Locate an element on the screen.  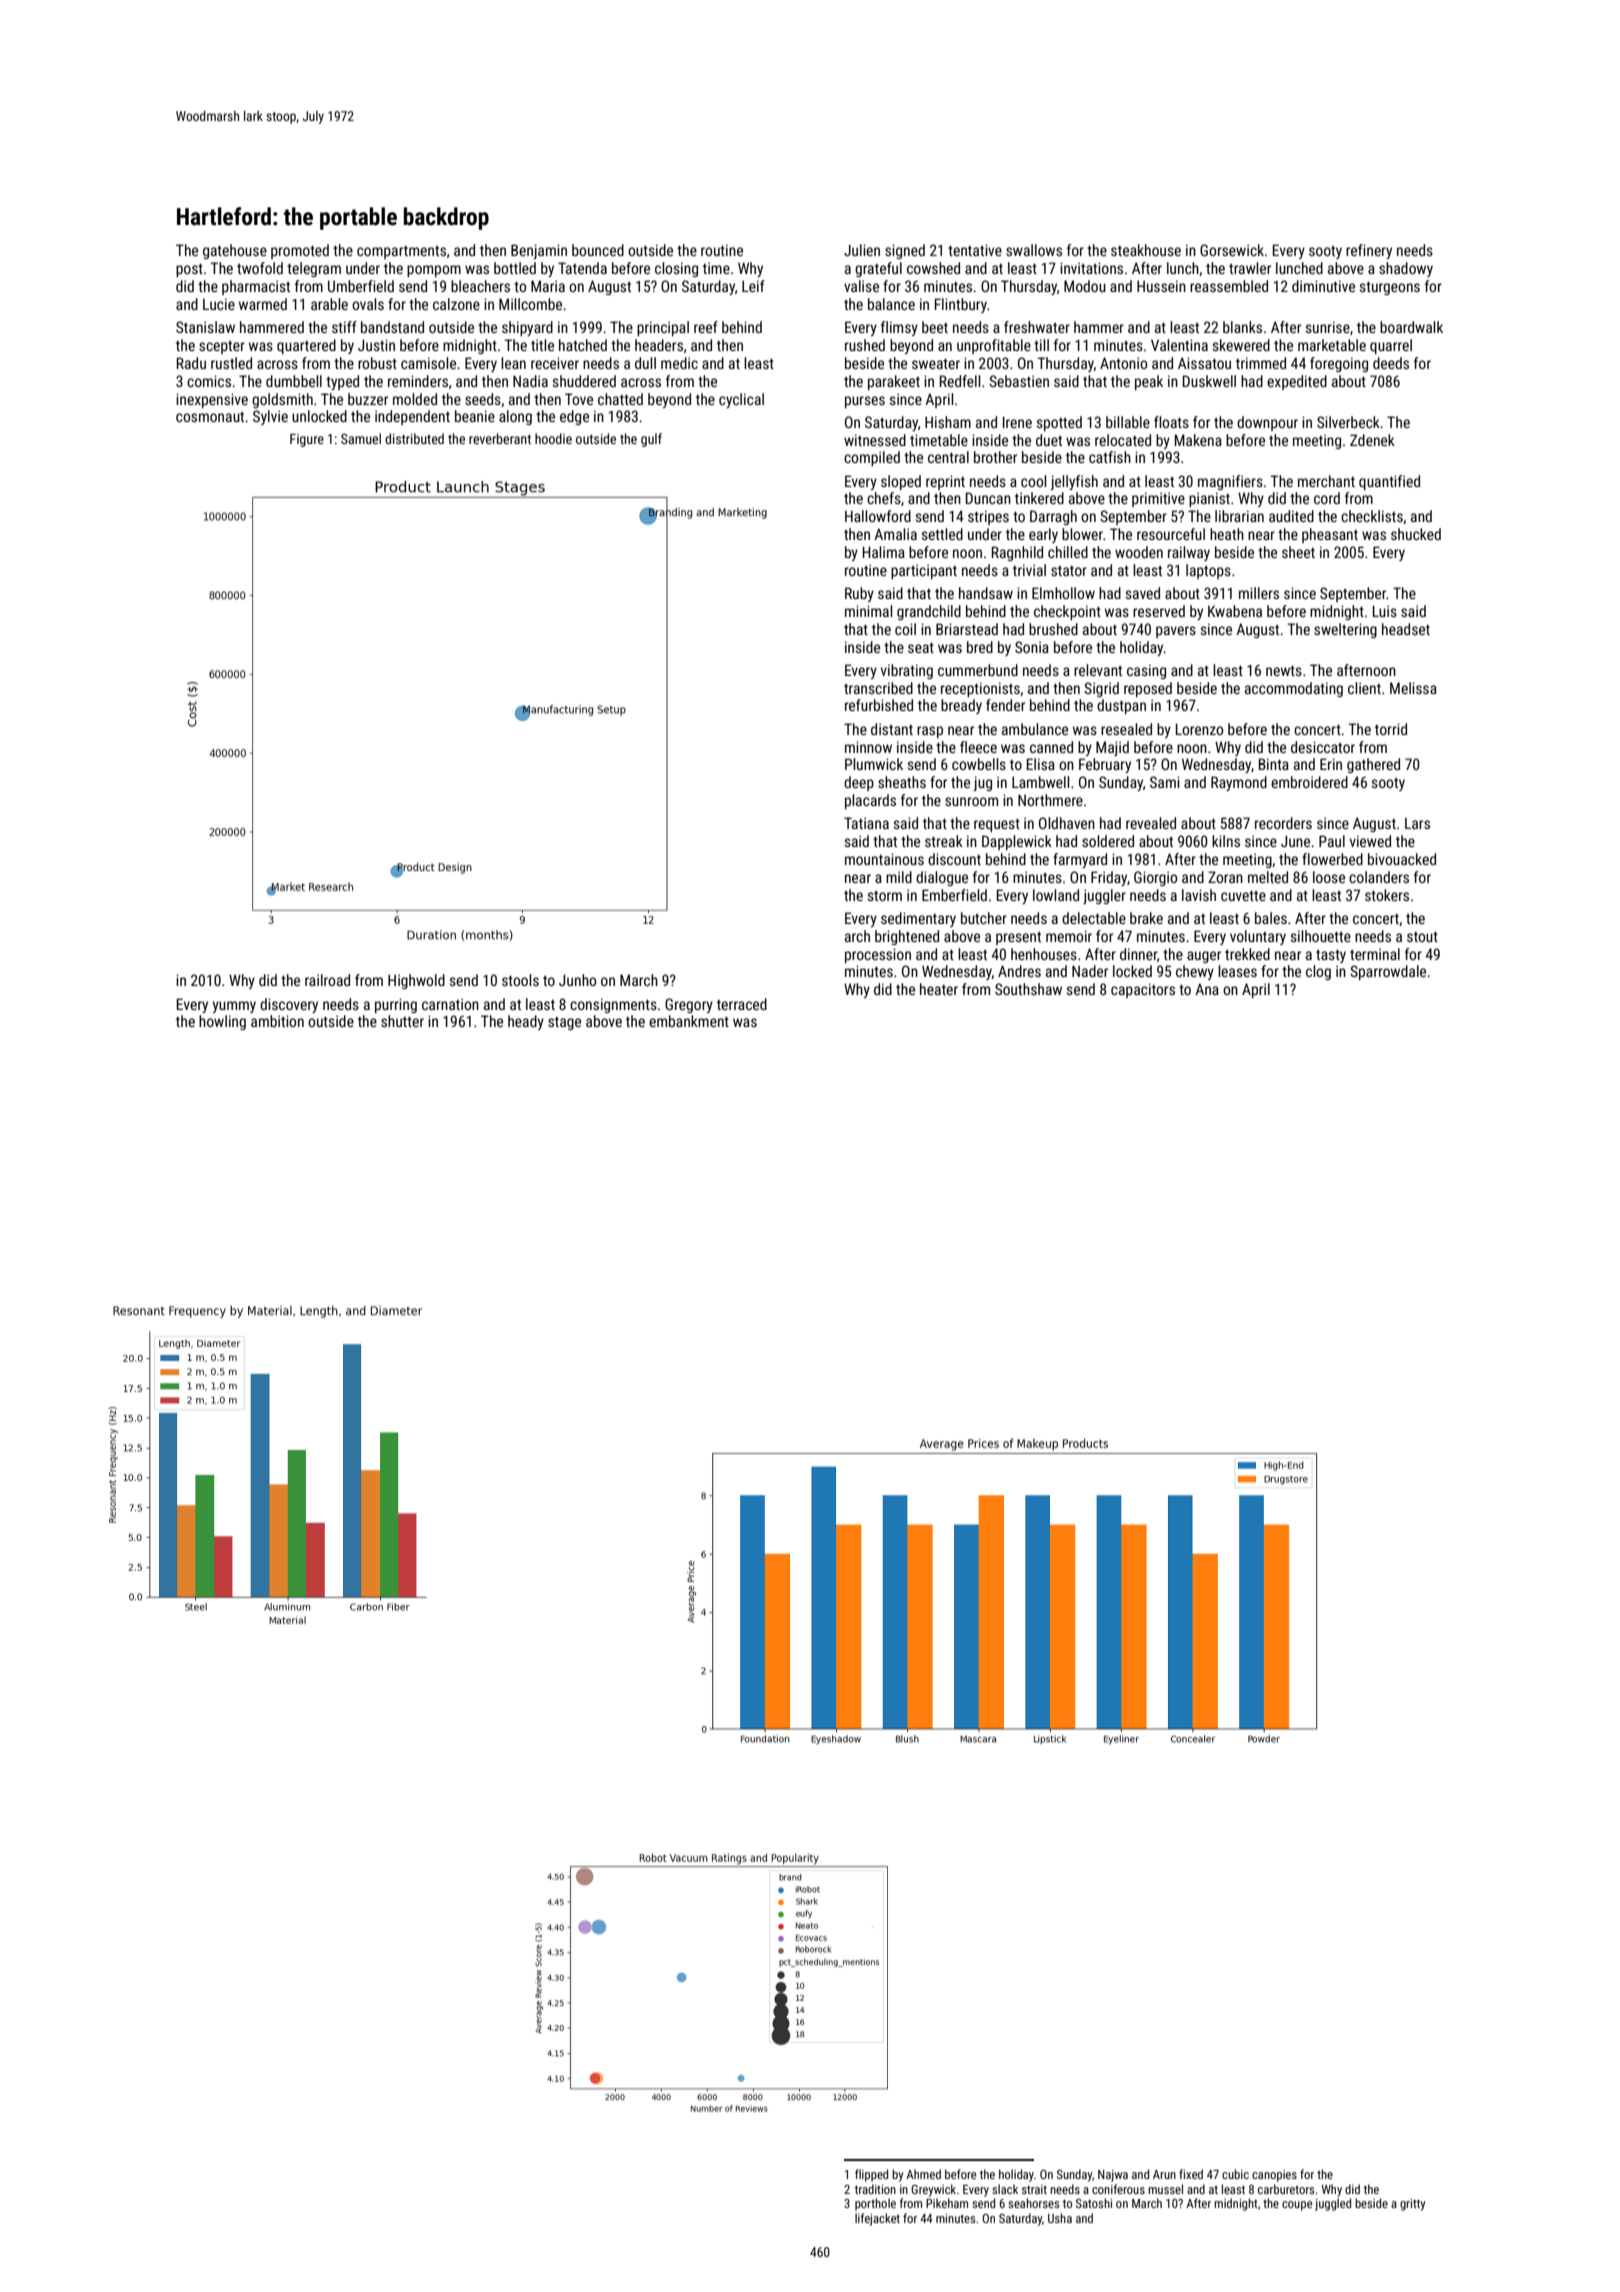
Sparrowdale is located at coordinates (1388, 972).
